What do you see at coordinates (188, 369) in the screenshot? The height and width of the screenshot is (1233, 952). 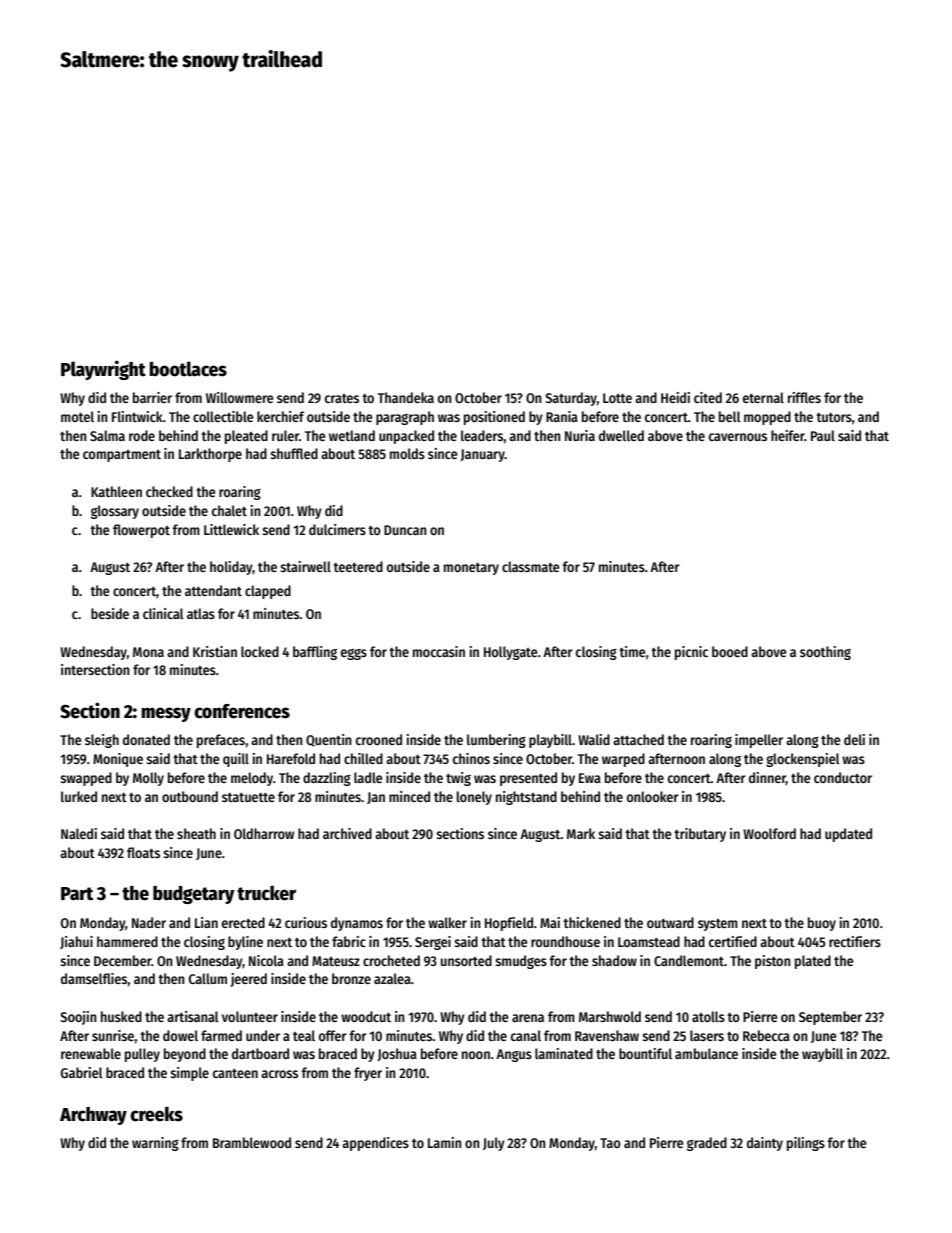 I see `bootlaces` at bounding box center [188, 369].
